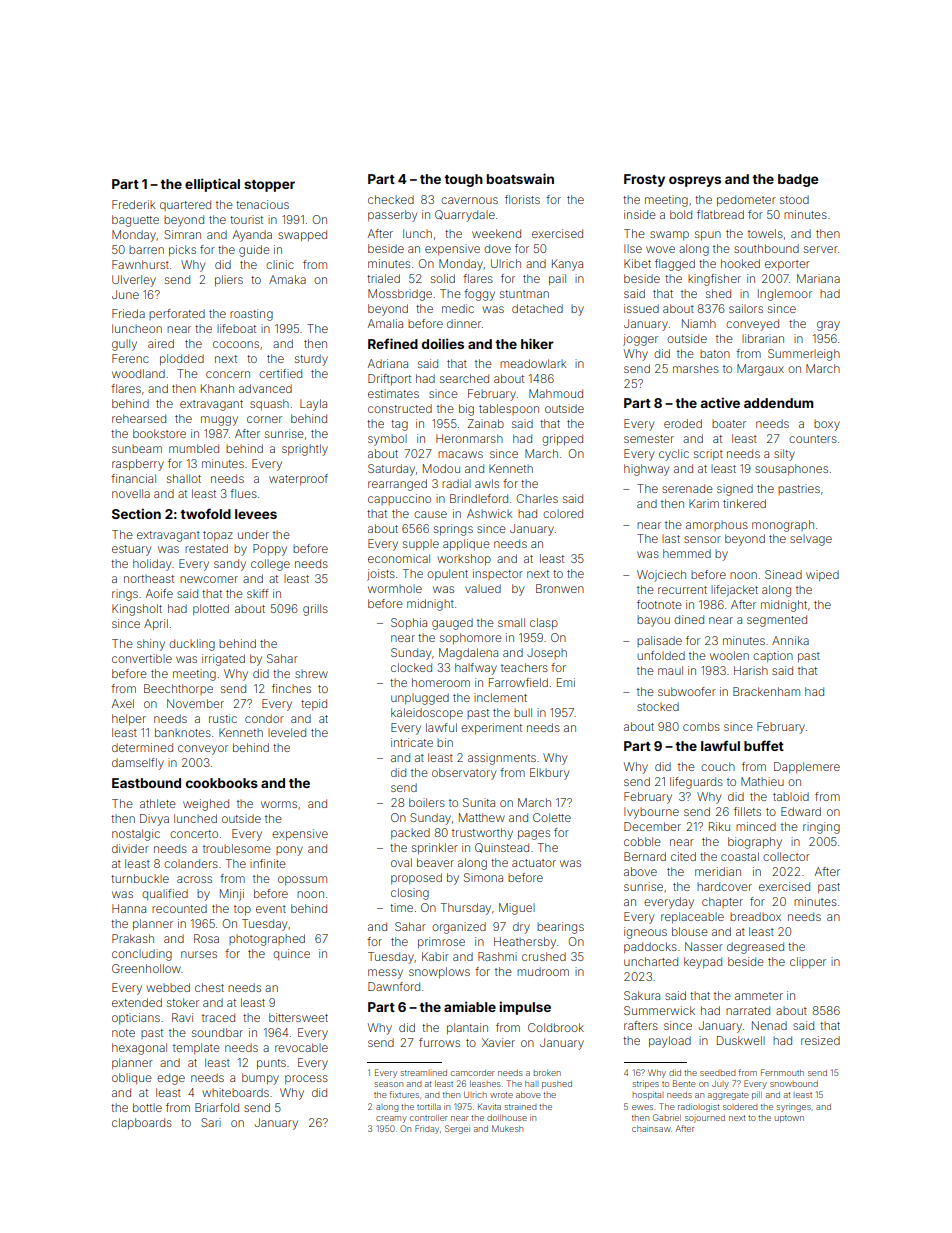 This page has height=1233, width=952. I want to click on opticians, so click(136, 1018).
